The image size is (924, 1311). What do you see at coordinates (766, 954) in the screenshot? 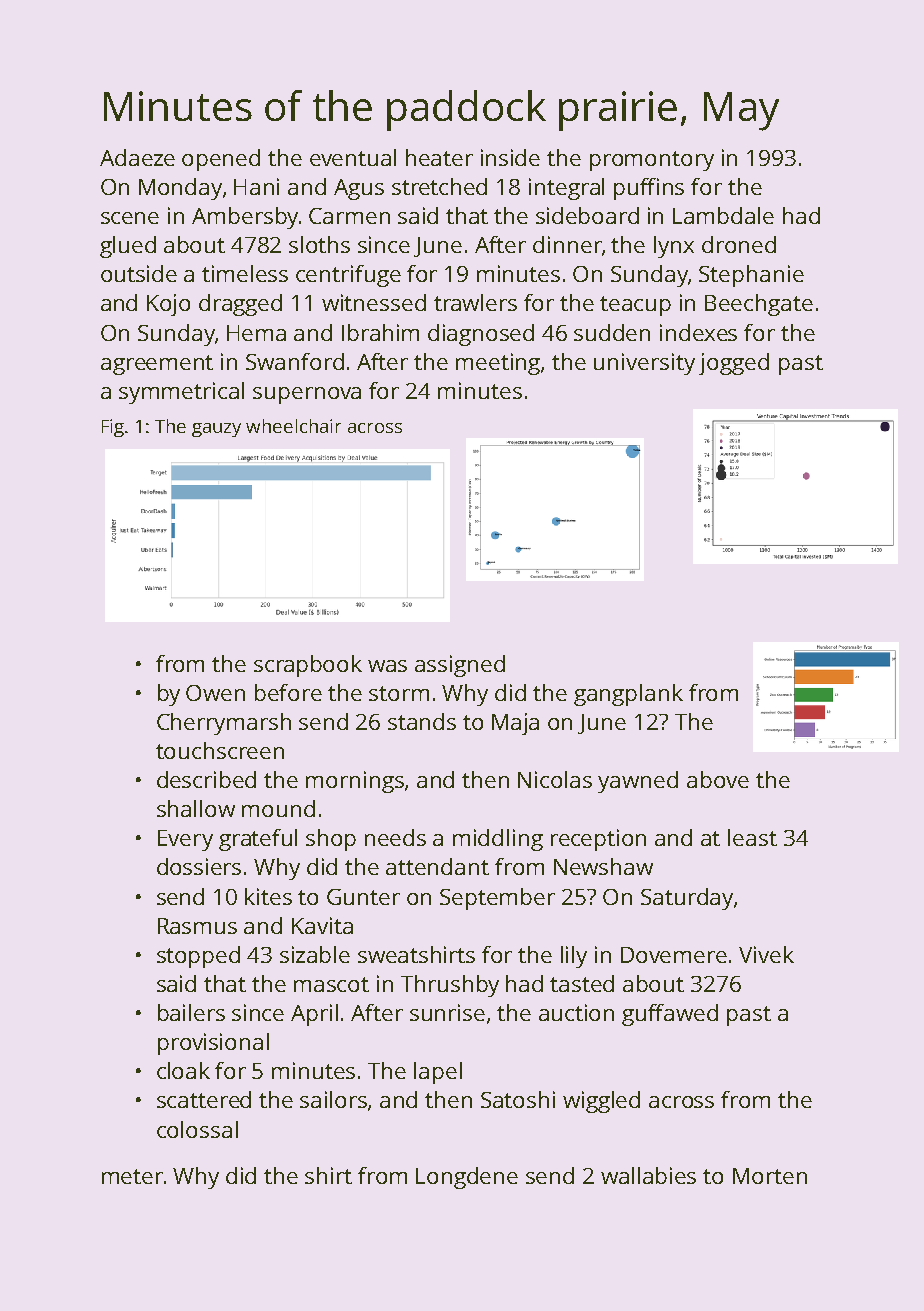
I see `Vivek` at bounding box center [766, 954].
